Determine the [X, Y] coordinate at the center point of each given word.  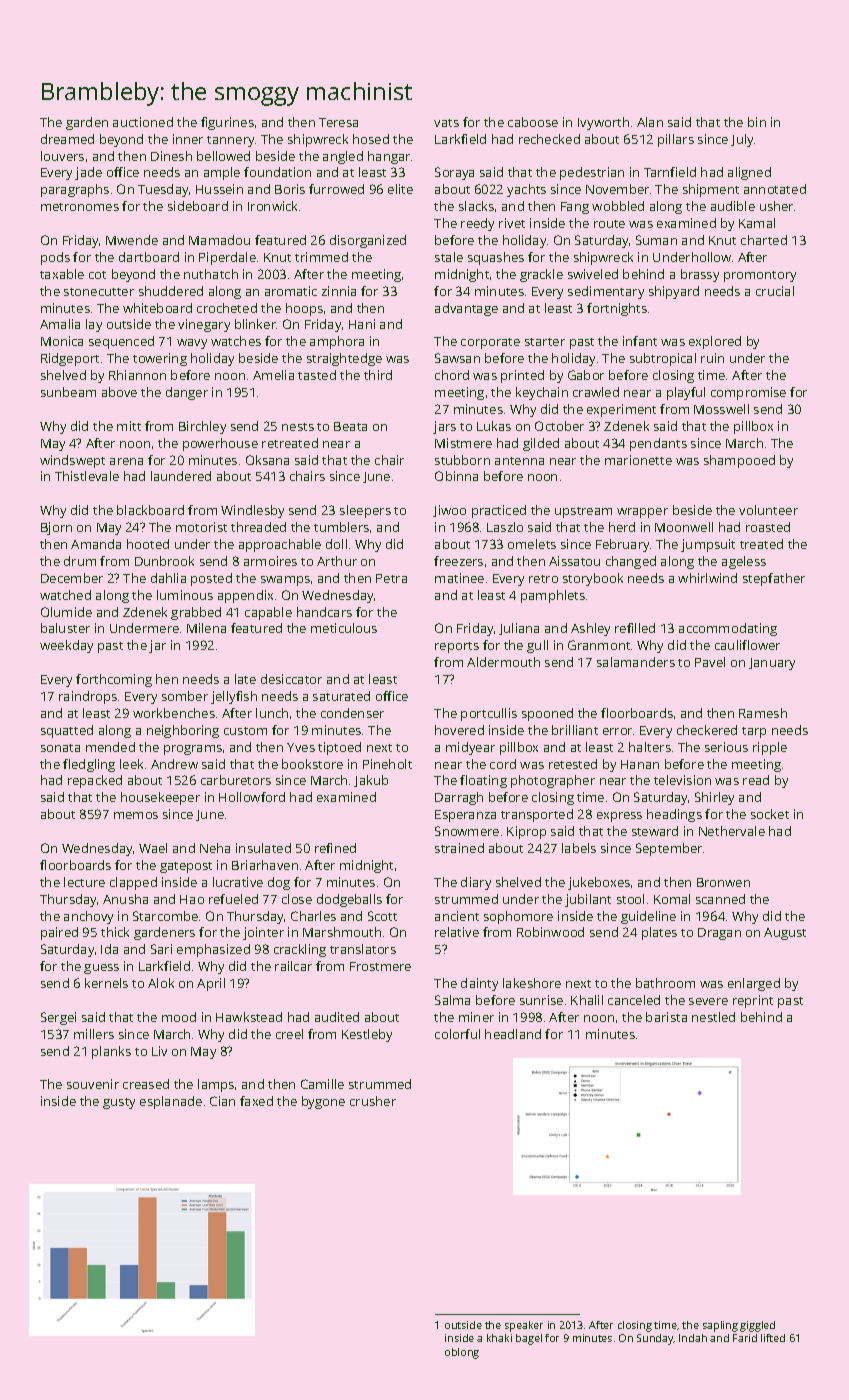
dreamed [67, 139]
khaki [499, 1338]
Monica [62, 341]
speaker [524, 1326]
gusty [119, 1103]
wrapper [642, 513]
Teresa [338, 122]
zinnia [339, 291]
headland [513, 1034]
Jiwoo [449, 511]
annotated [775, 189]
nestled [713, 1017]
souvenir [93, 1084]
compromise [748, 393]
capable [268, 613]
